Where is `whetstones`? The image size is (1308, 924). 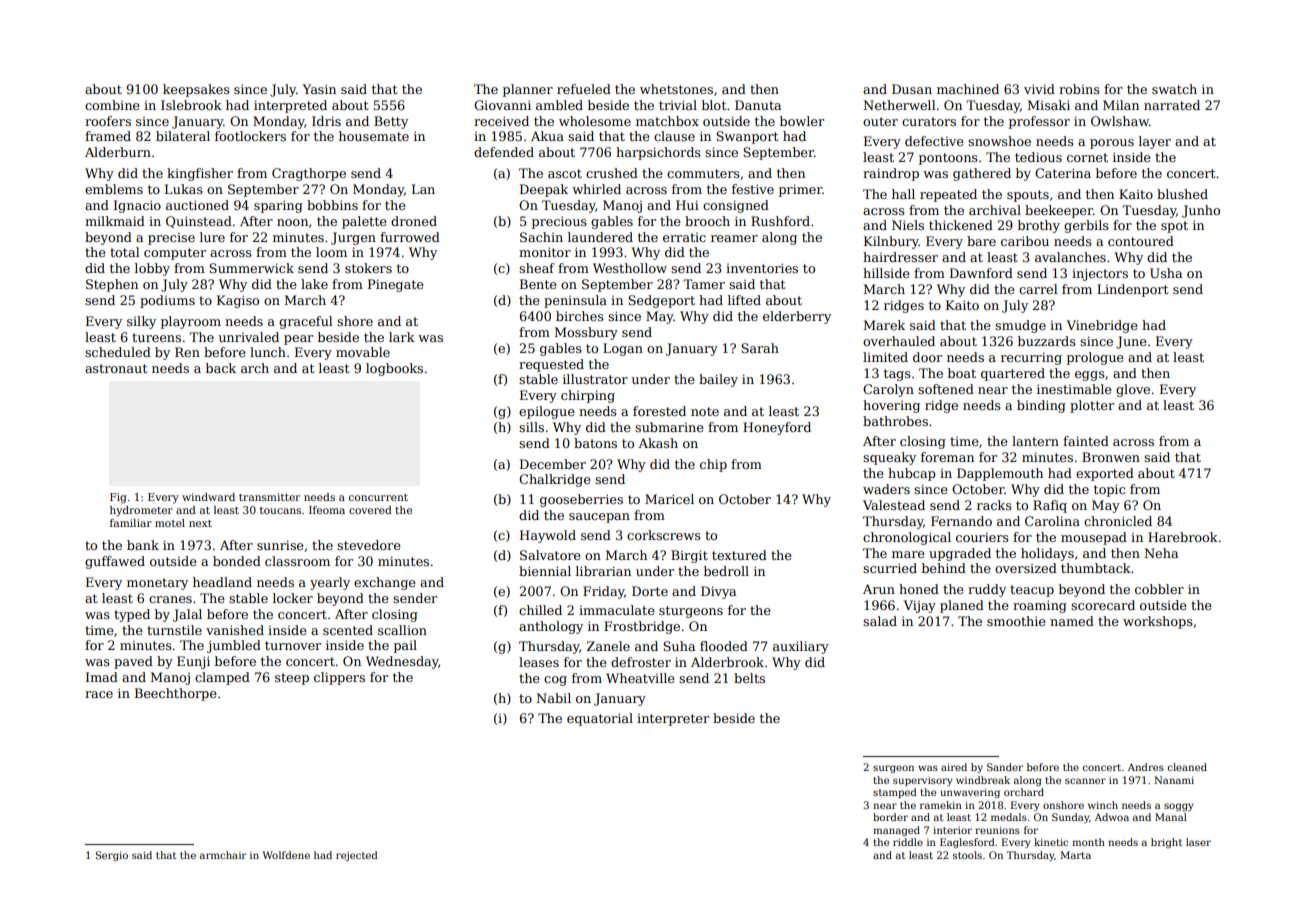 whetstones is located at coordinates (676, 89).
